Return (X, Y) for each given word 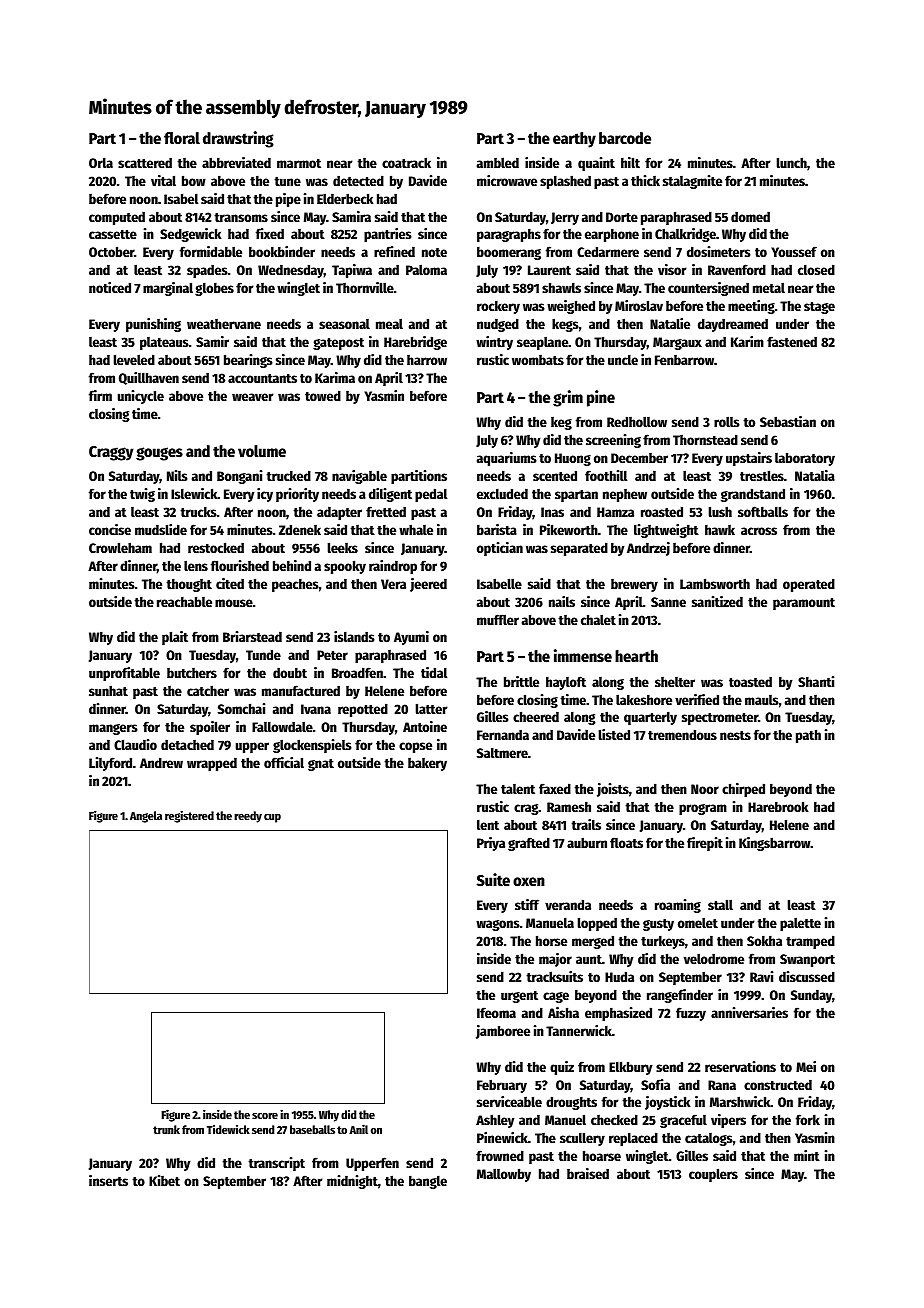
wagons (498, 925)
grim (568, 398)
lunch (792, 162)
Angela (146, 817)
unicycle (141, 397)
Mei (806, 1066)
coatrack (406, 162)
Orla (101, 162)
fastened (792, 341)
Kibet (164, 1180)
